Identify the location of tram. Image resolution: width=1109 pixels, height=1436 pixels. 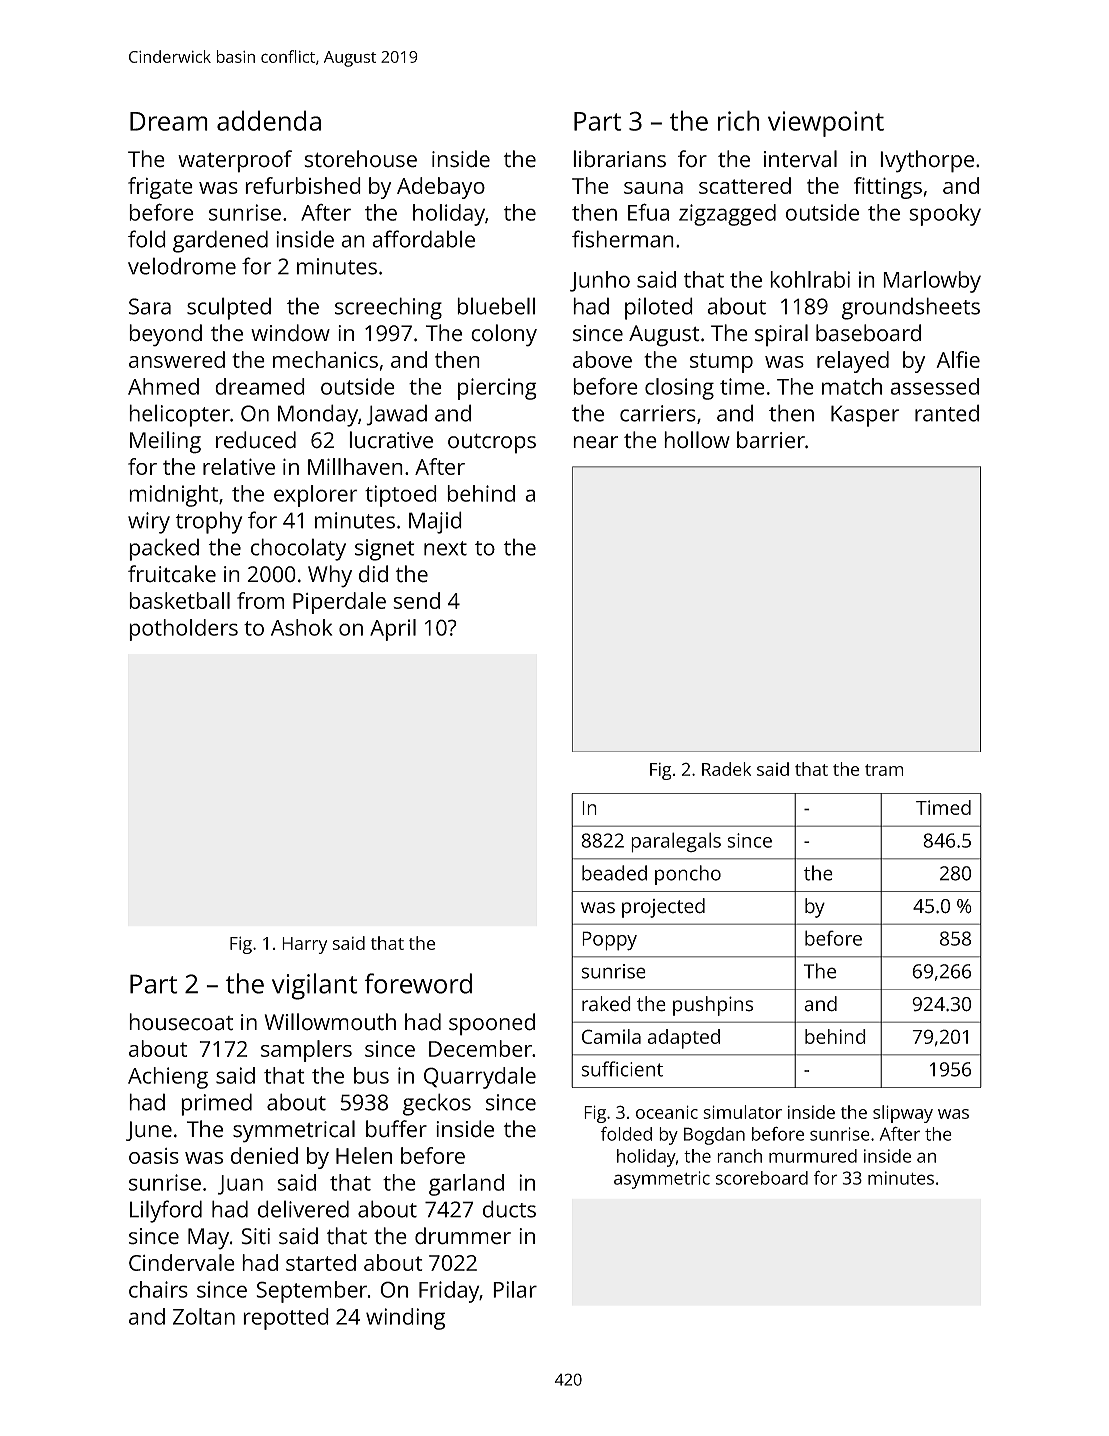
(884, 770).
